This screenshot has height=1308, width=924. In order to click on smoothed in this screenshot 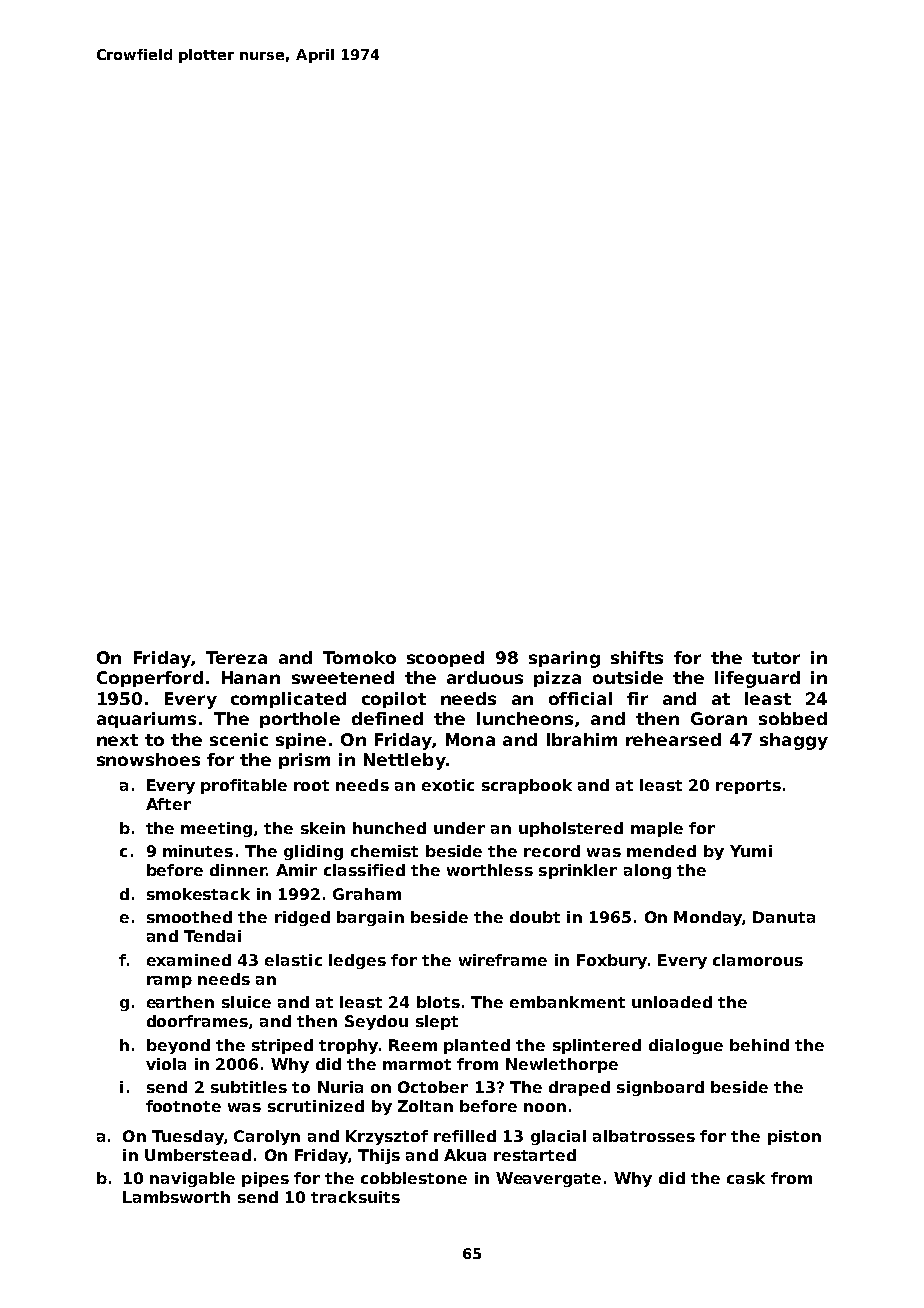, I will do `click(189, 917)`.
